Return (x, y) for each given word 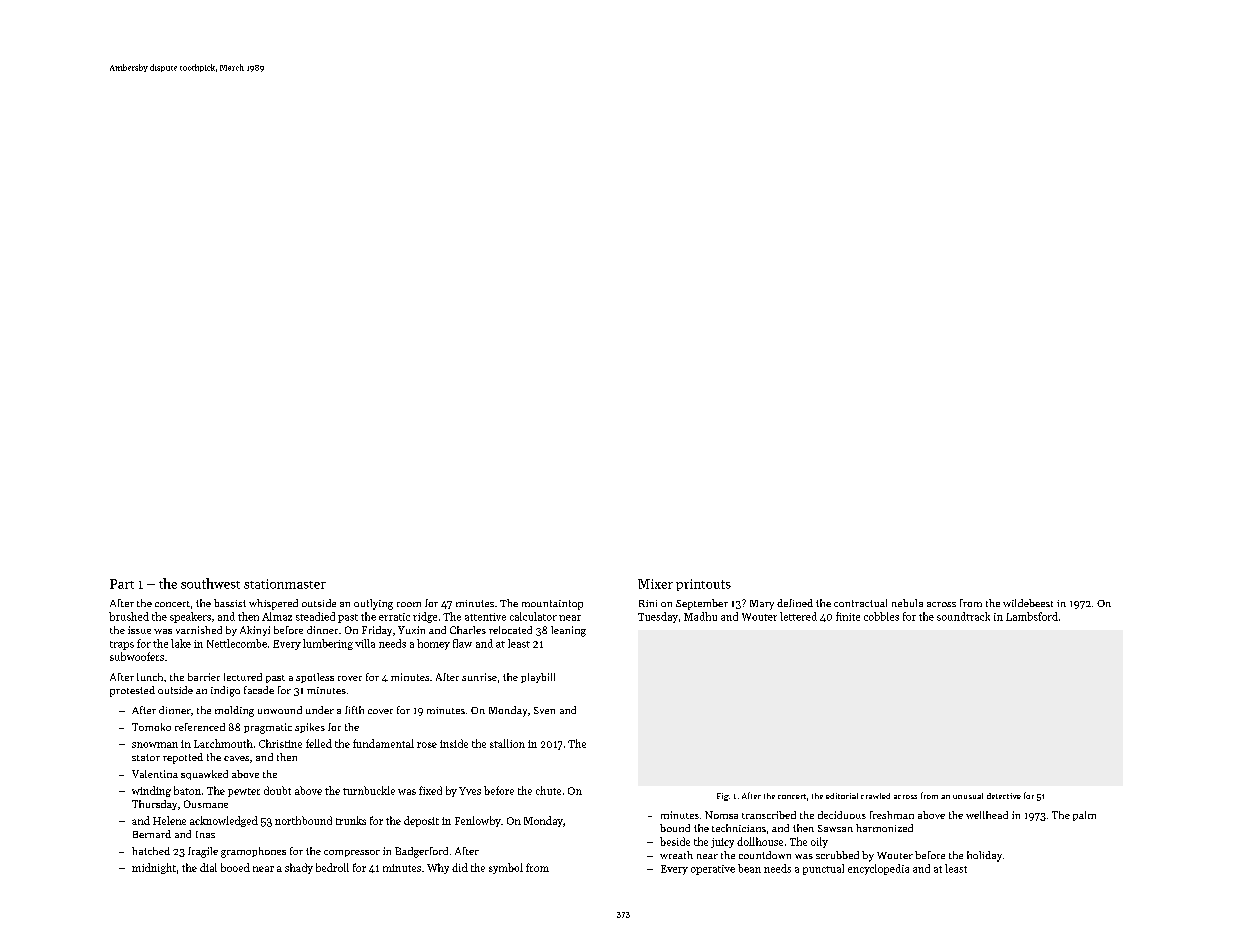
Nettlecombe (237, 643)
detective (1004, 796)
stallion (507, 743)
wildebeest (1028, 603)
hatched (151, 851)
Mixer (655, 584)
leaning (568, 631)
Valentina (155, 774)
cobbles (881, 616)
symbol (506, 868)
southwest (210, 583)
